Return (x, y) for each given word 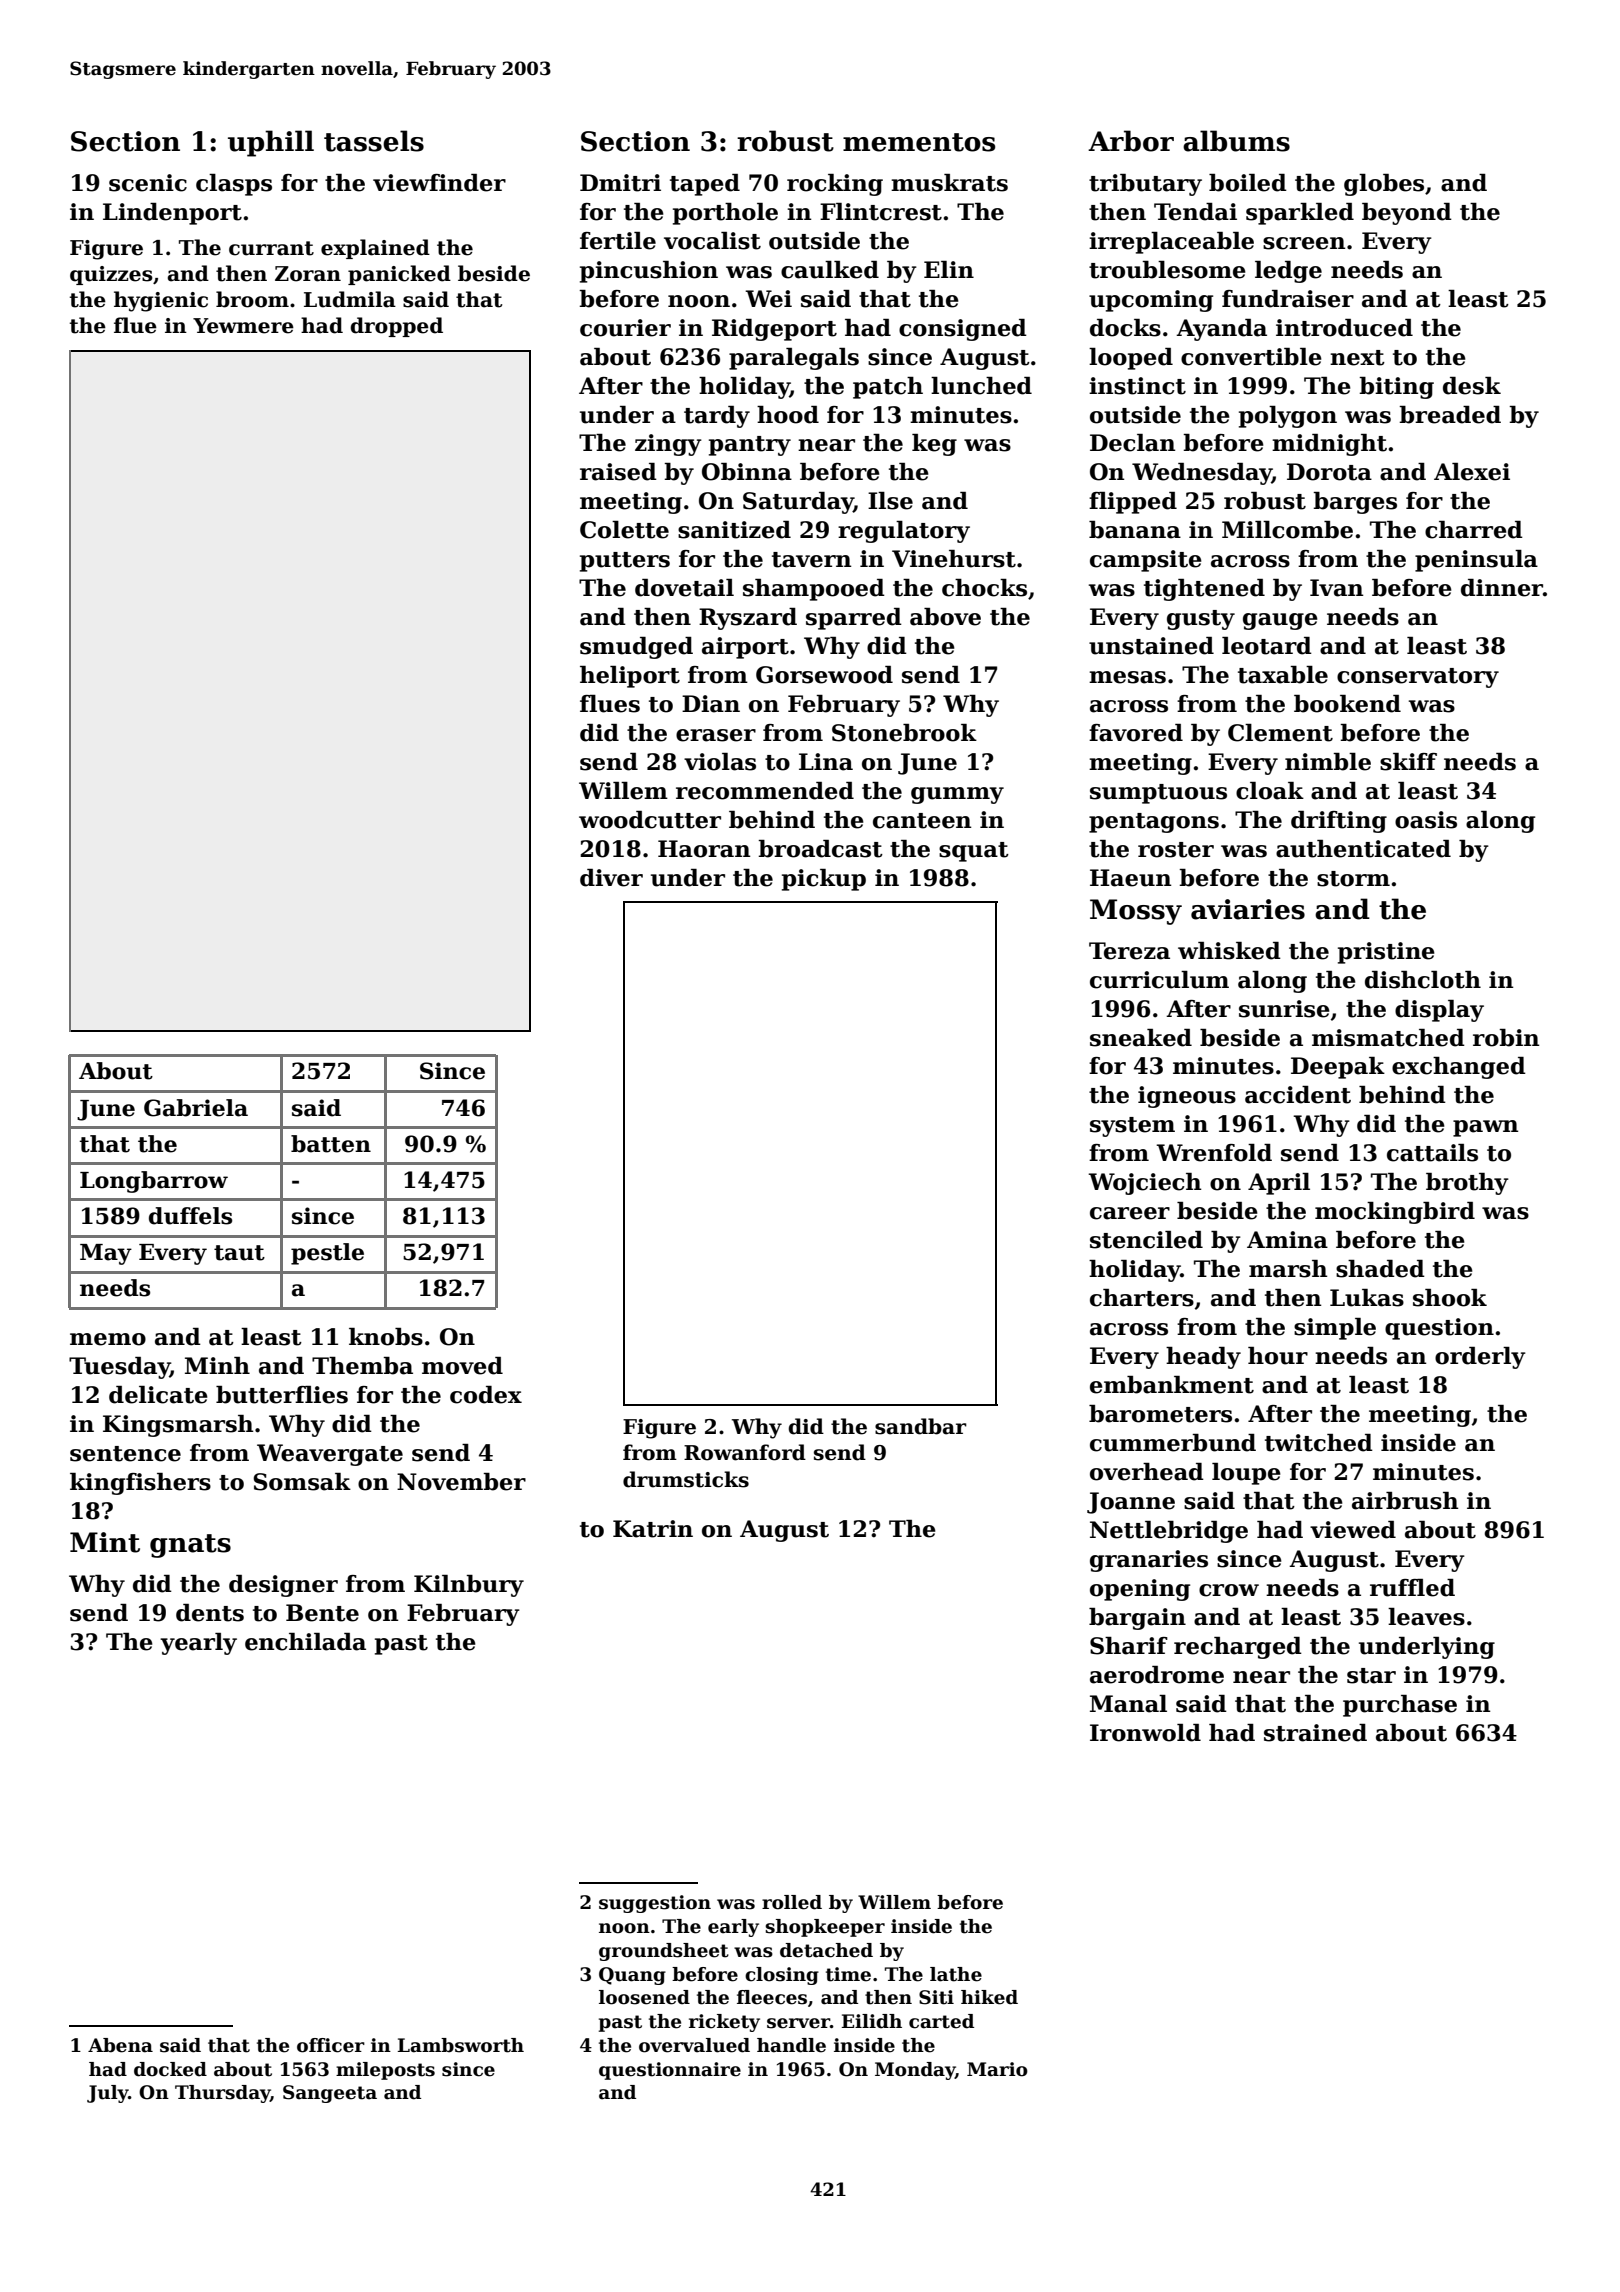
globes (1384, 185)
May (106, 1254)
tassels (374, 141)
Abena (120, 2045)
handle (791, 2045)
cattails (1432, 1153)
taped (705, 185)
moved (462, 1366)
